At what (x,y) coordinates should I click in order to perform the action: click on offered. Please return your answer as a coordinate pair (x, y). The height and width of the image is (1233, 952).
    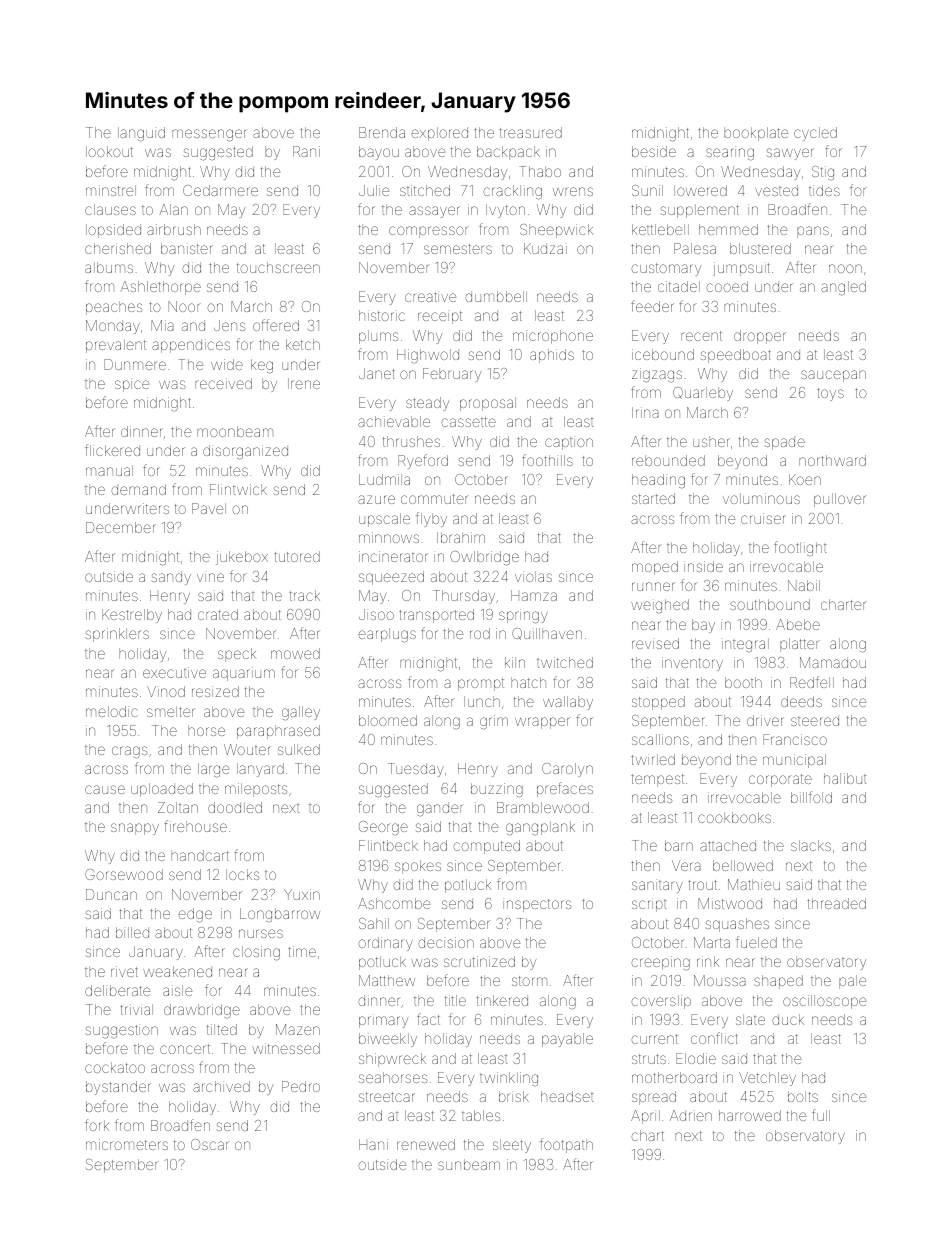
    Looking at the image, I should click on (276, 325).
